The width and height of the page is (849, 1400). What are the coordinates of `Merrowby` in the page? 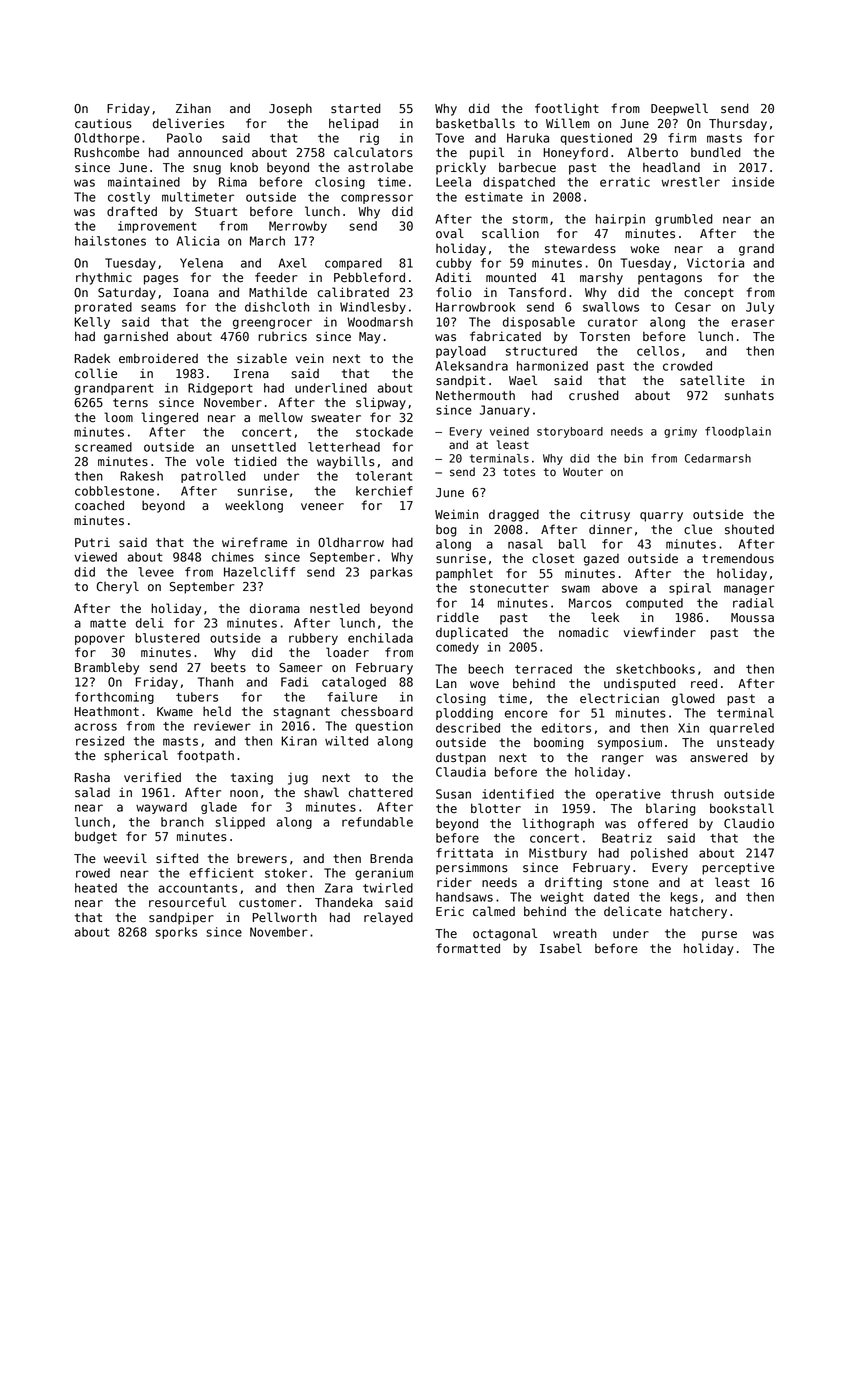 It's located at (298, 227).
